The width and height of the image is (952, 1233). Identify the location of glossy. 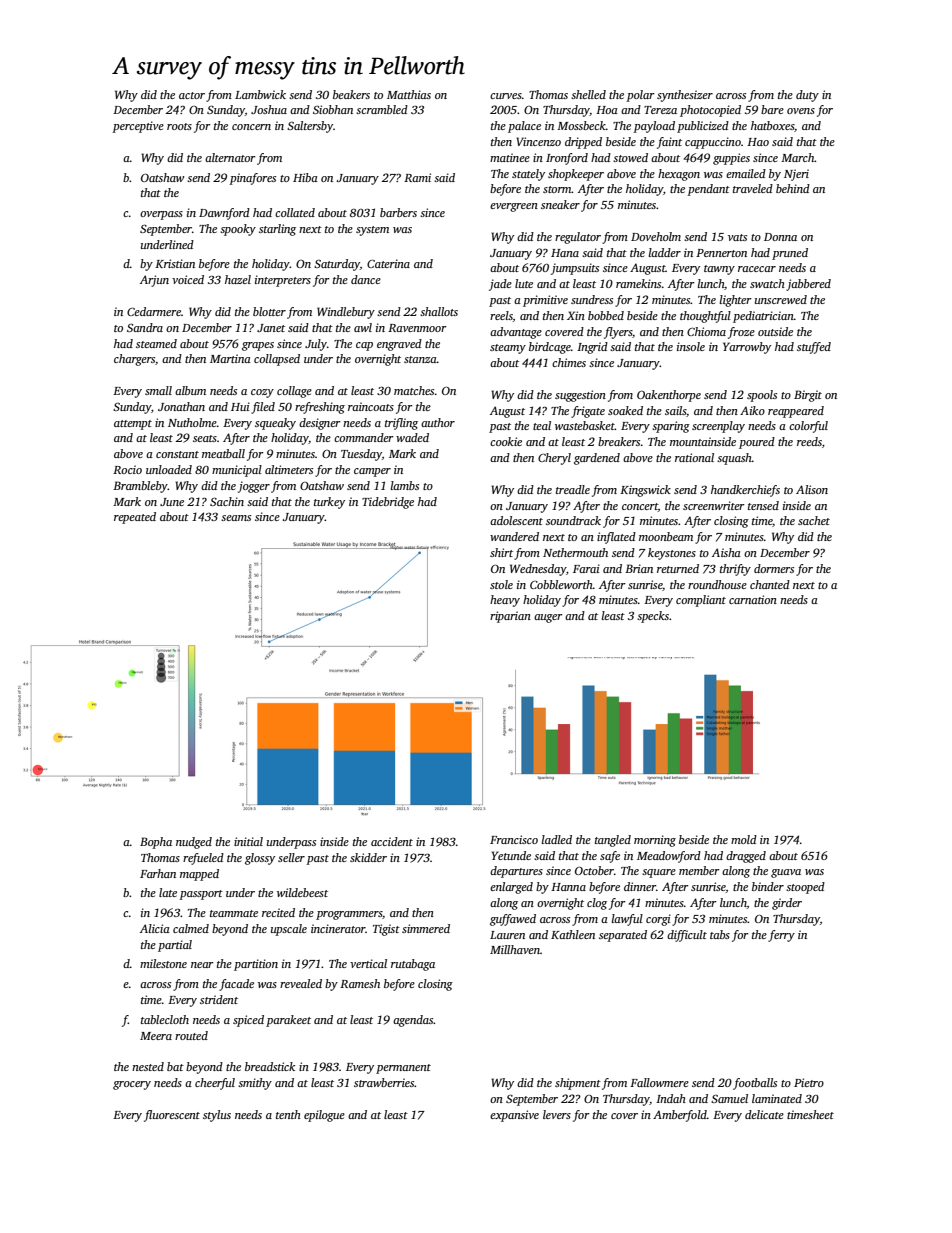
(260, 859).
